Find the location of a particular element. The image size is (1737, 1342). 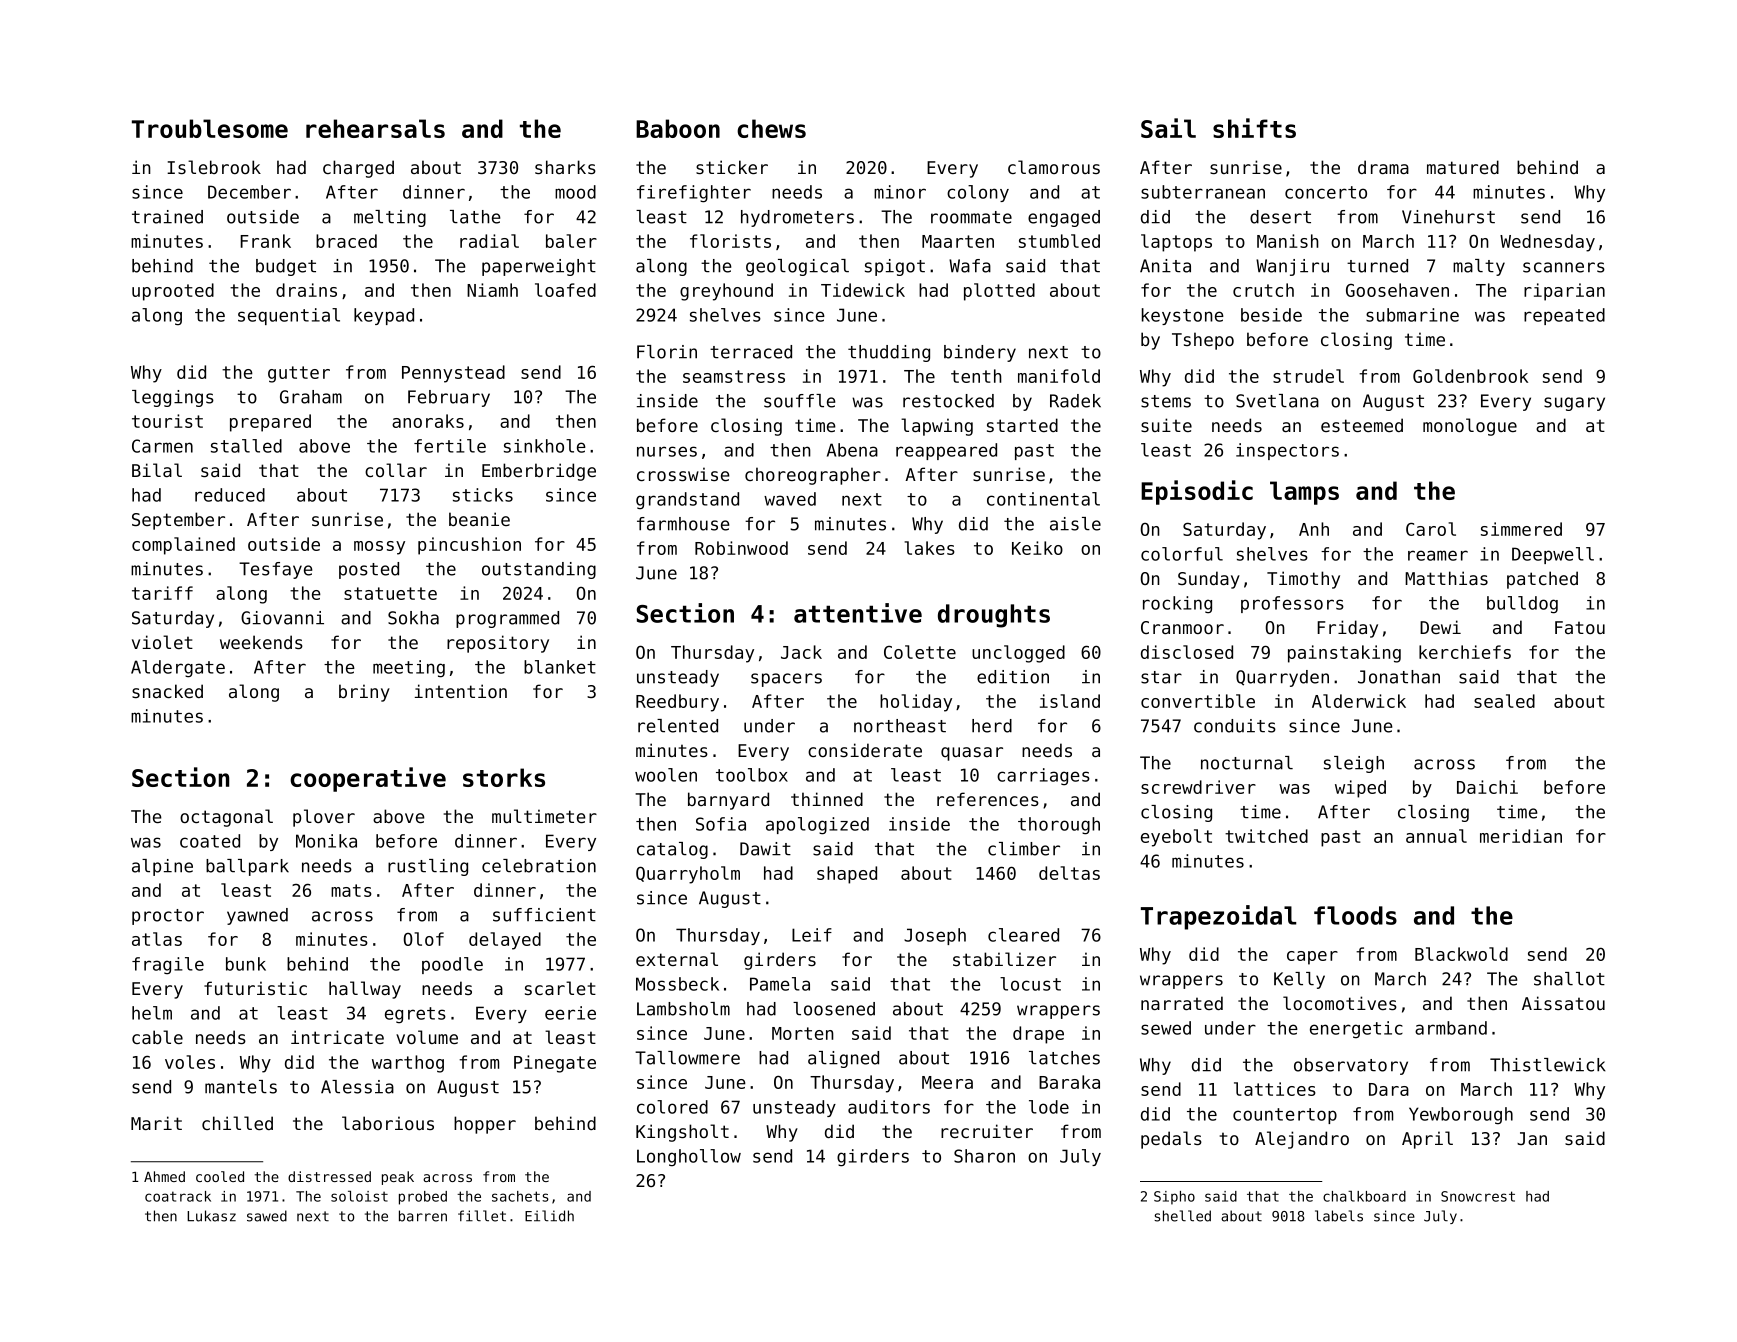

voles is located at coordinates (190, 1062).
